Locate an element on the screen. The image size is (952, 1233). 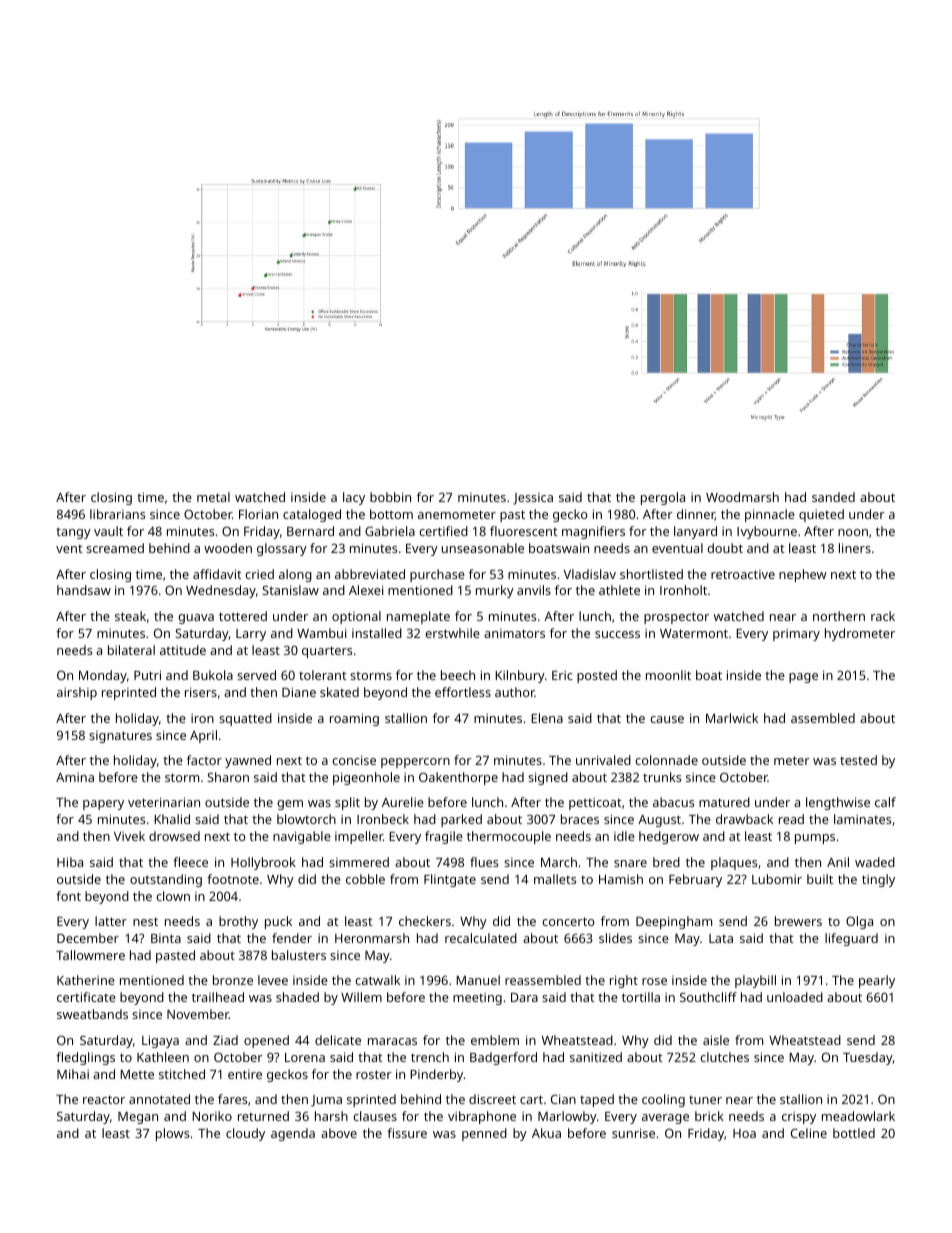
bottled is located at coordinates (854, 1133).
